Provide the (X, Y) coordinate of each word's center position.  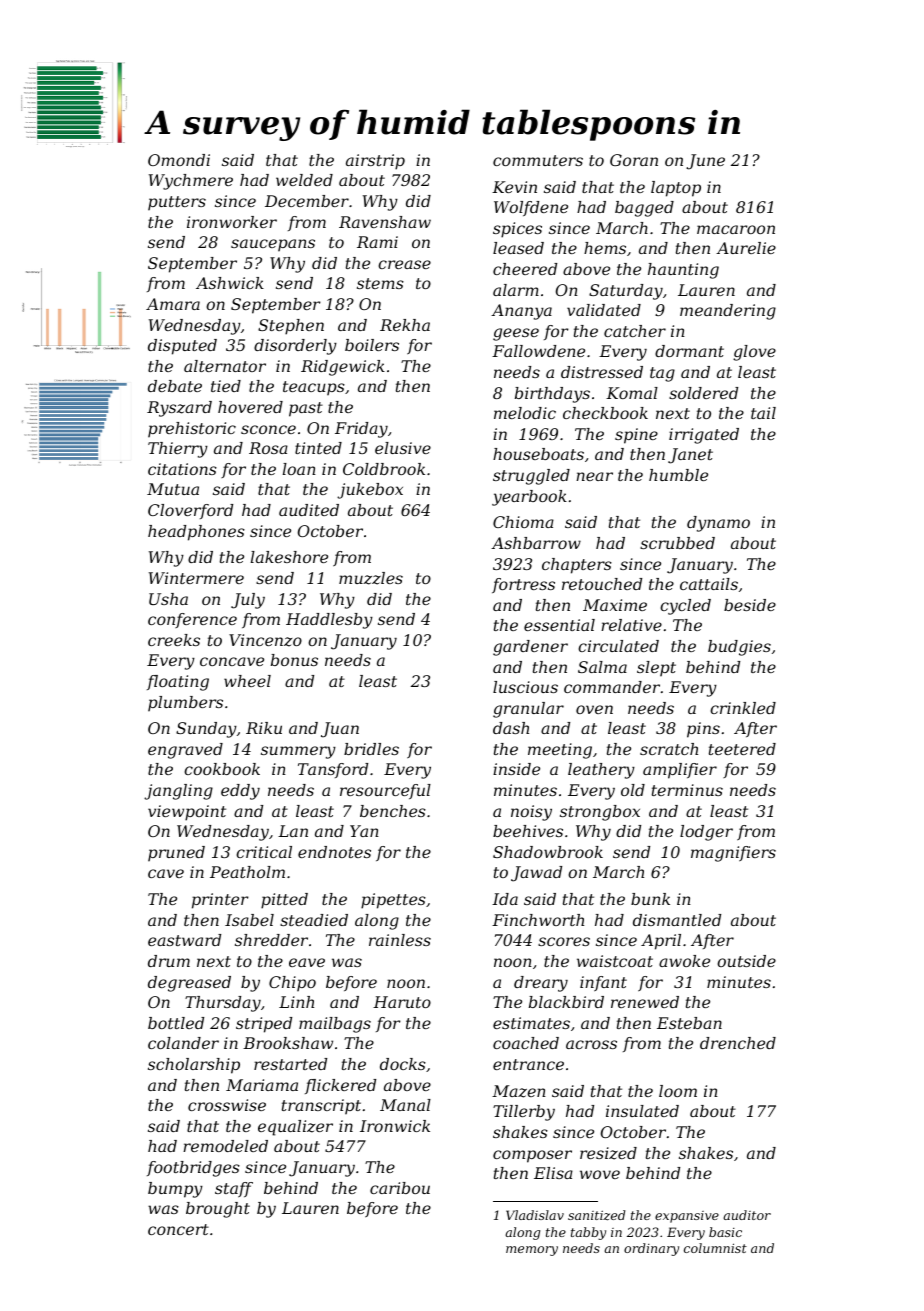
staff (234, 1190)
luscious (525, 687)
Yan (364, 831)
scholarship (194, 1066)
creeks (174, 640)
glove (754, 353)
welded (304, 180)
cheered (525, 269)
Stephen (291, 327)
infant (603, 984)
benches (393, 811)
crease (404, 264)
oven (594, 709)
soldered (703, 393)
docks (403, 1064)
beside (750, 605)
